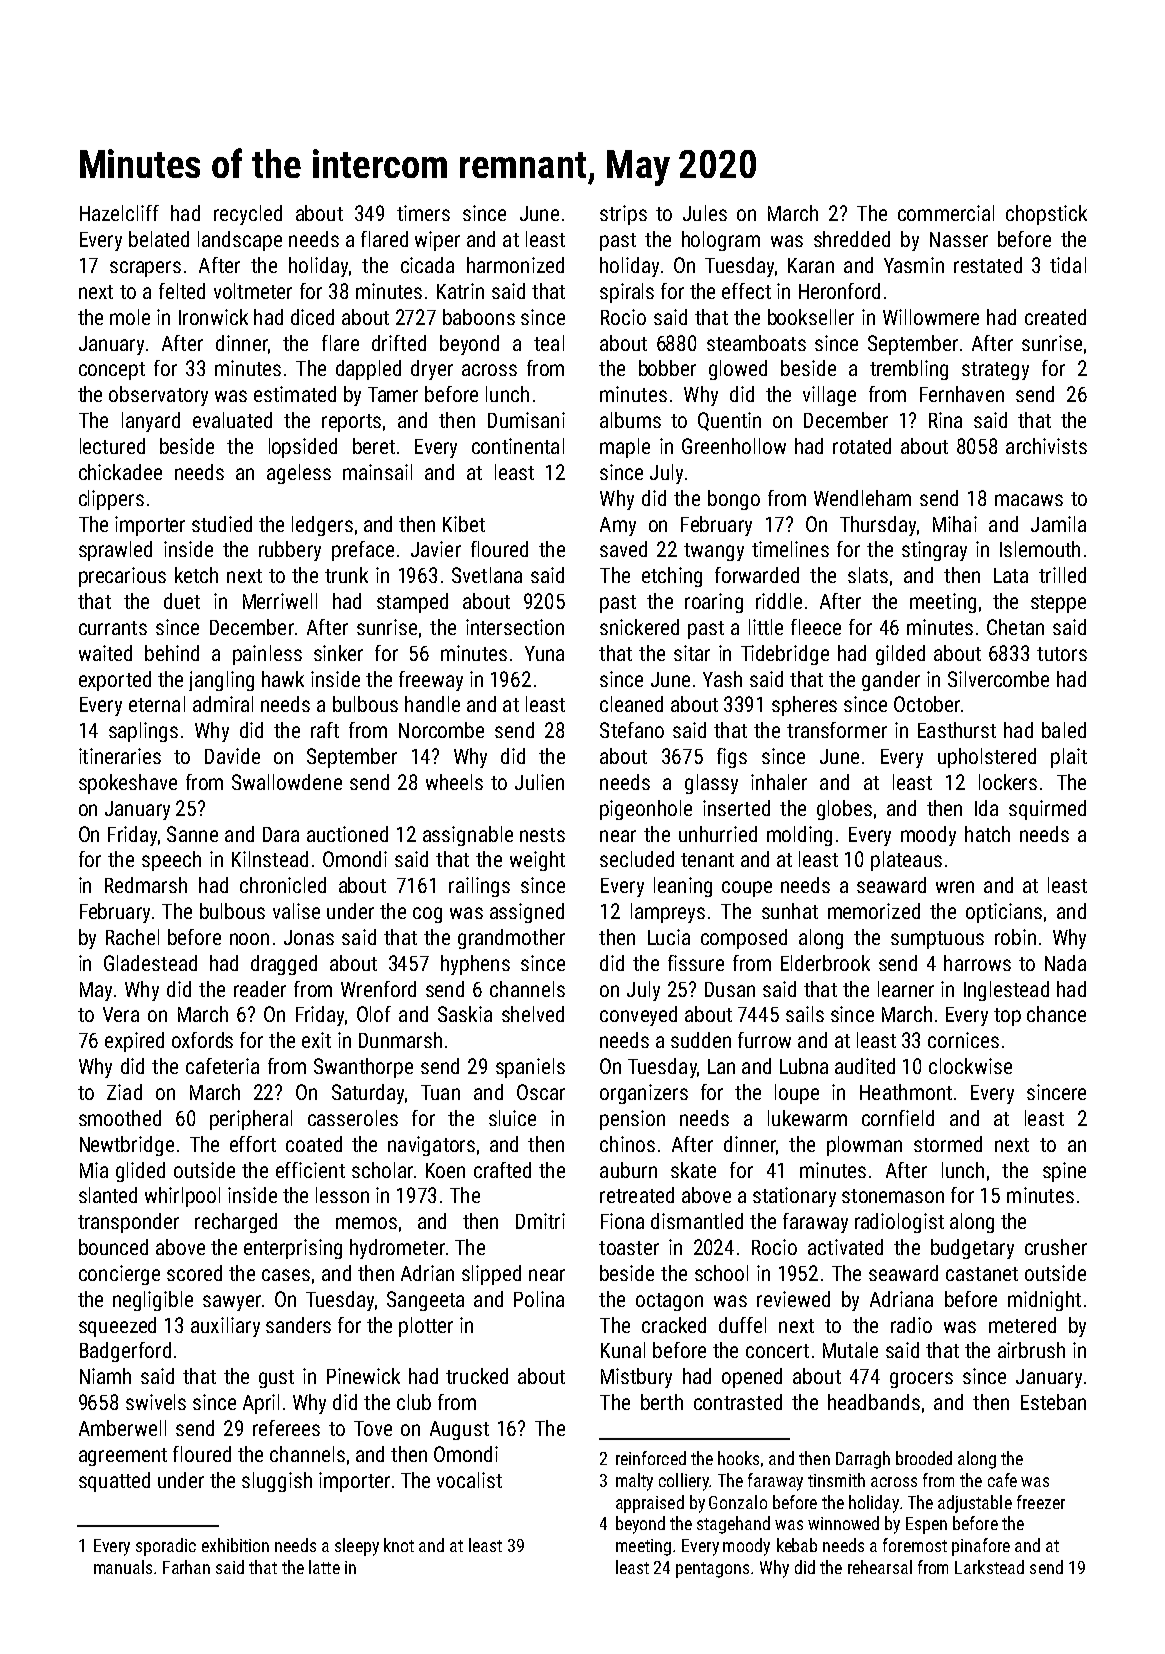 The image size is (1165, 1654). I want to click on Amy, so click(618, 526).
